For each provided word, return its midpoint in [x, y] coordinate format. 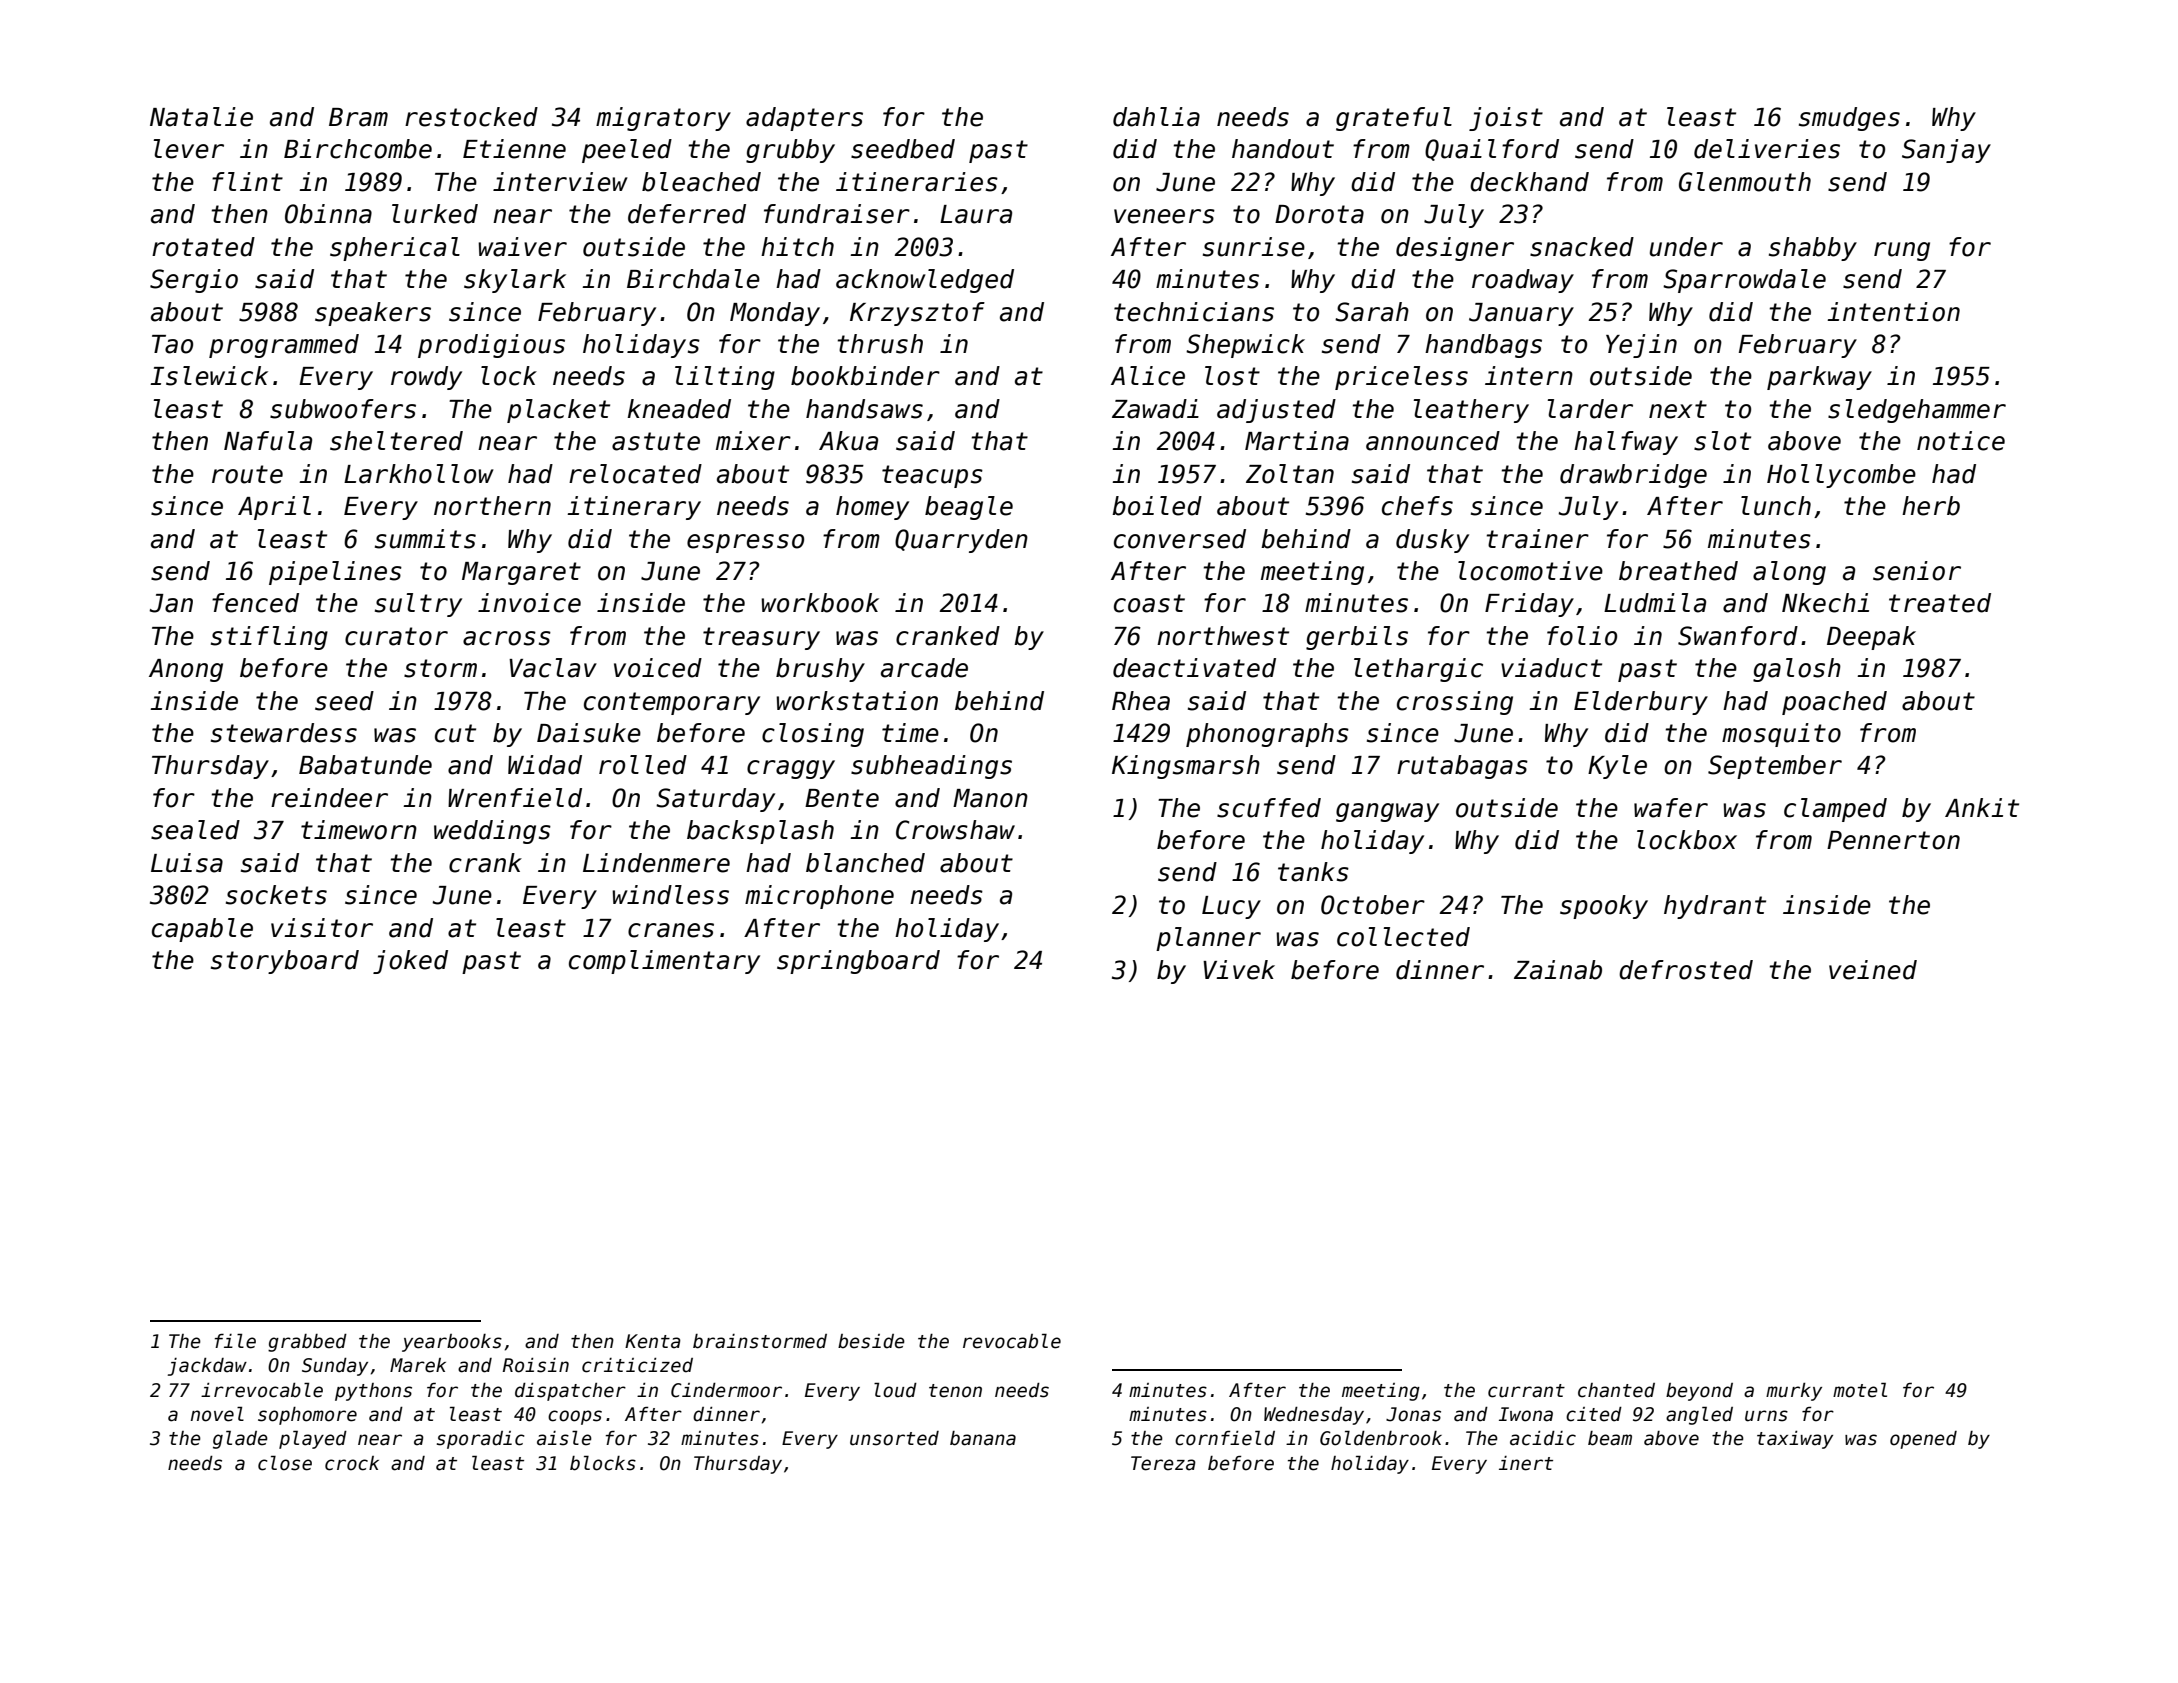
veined [1873, 970]
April [274, 508]
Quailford [1492, 150]
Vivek [1239, 970]
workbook [820, 603]
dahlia [1156, 117]
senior [1917, 571]
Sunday [335, 1367]
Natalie [201, 117]
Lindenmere [656, 863]
